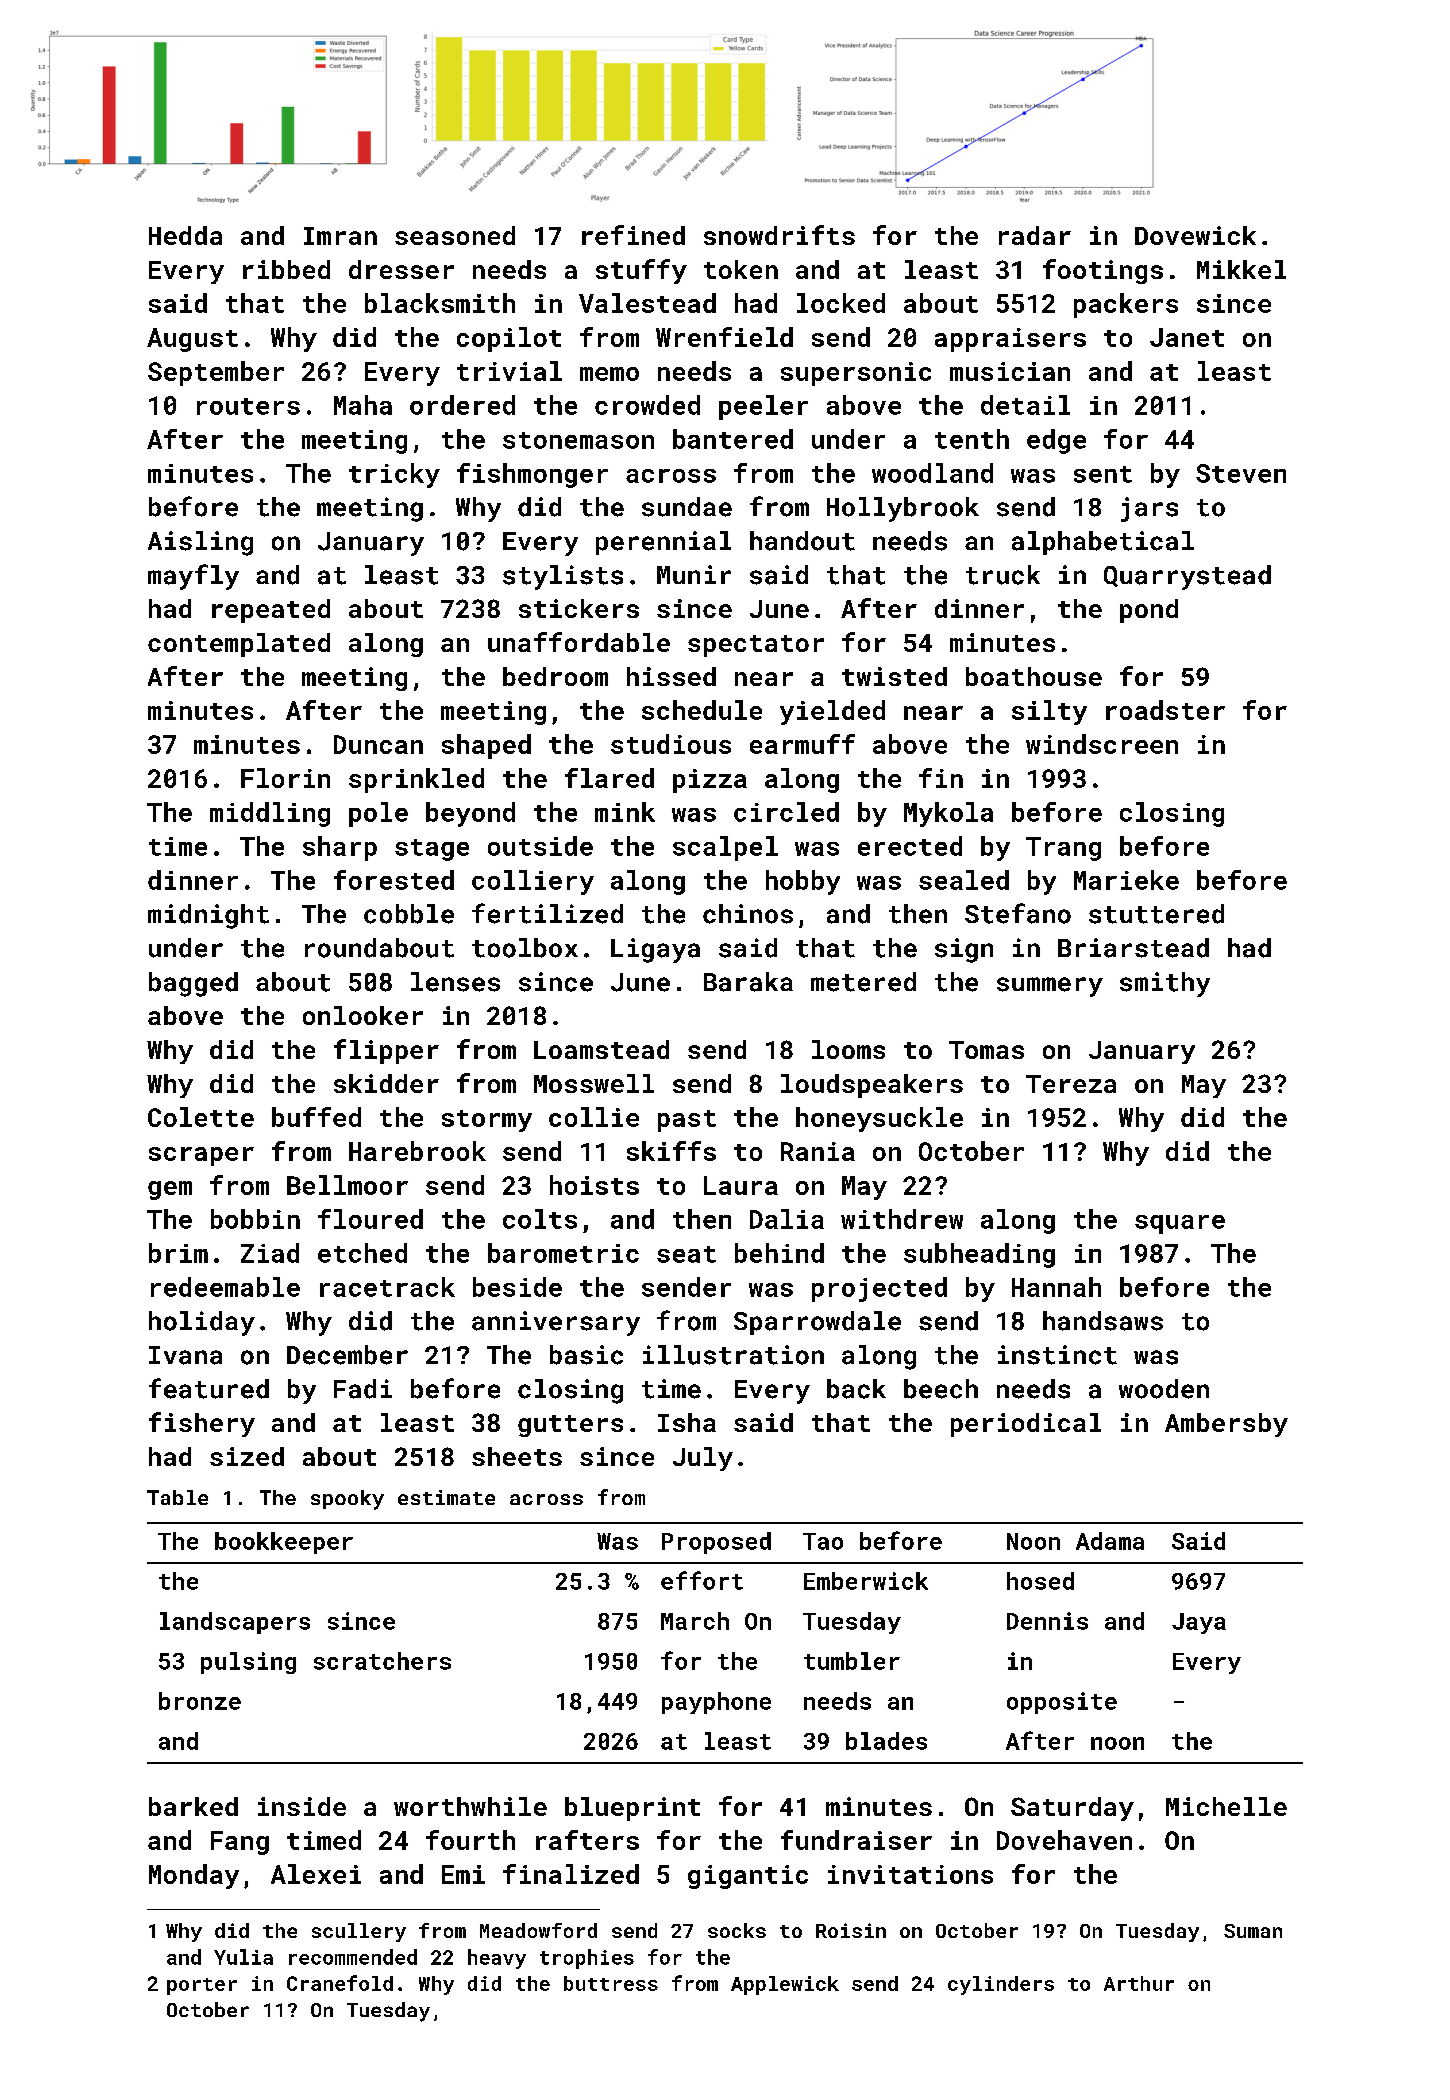  I want to click on Dovewick, so click(1195, 235).
